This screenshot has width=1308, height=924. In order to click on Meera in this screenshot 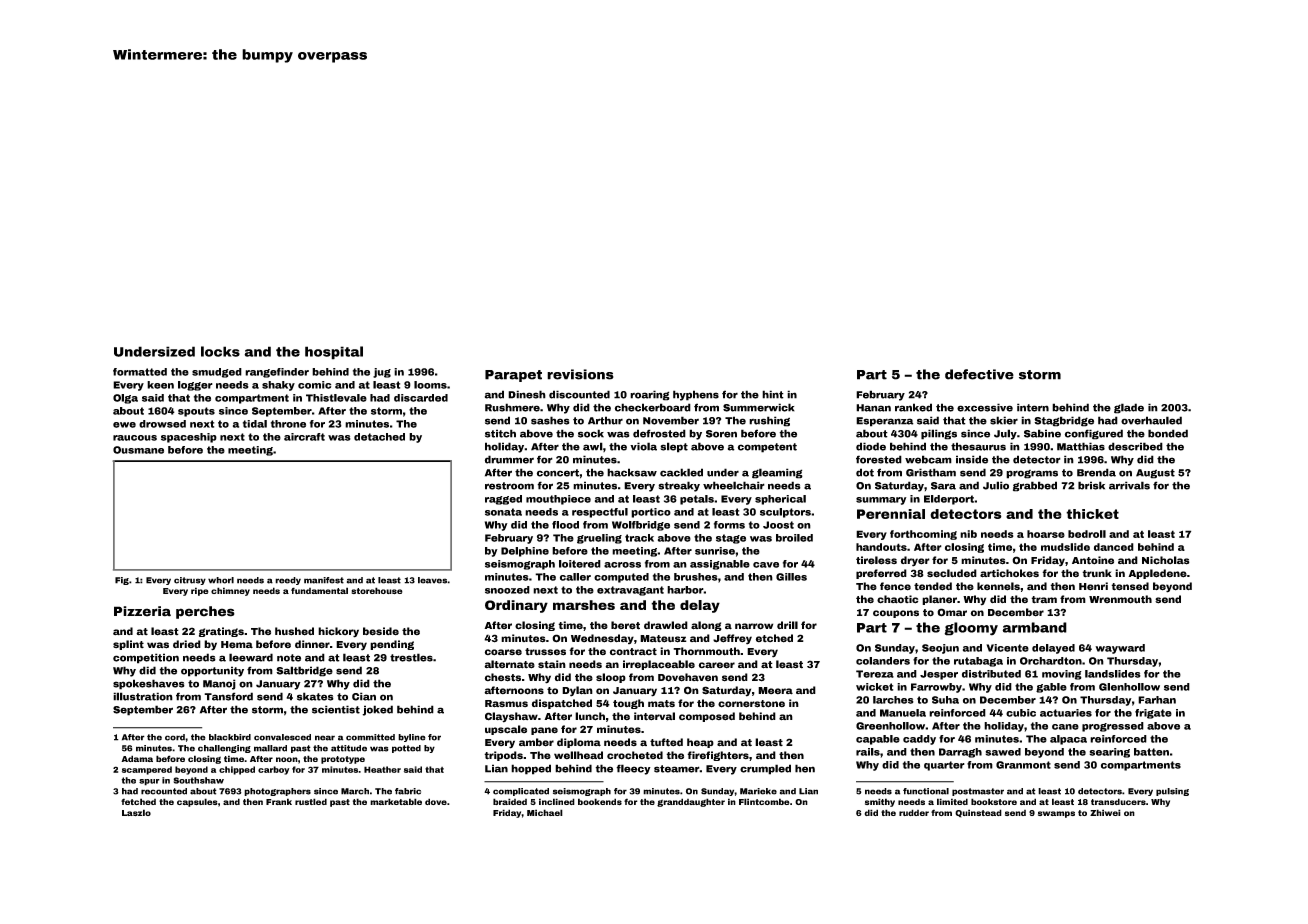, I will do `click(775, 691)`.
